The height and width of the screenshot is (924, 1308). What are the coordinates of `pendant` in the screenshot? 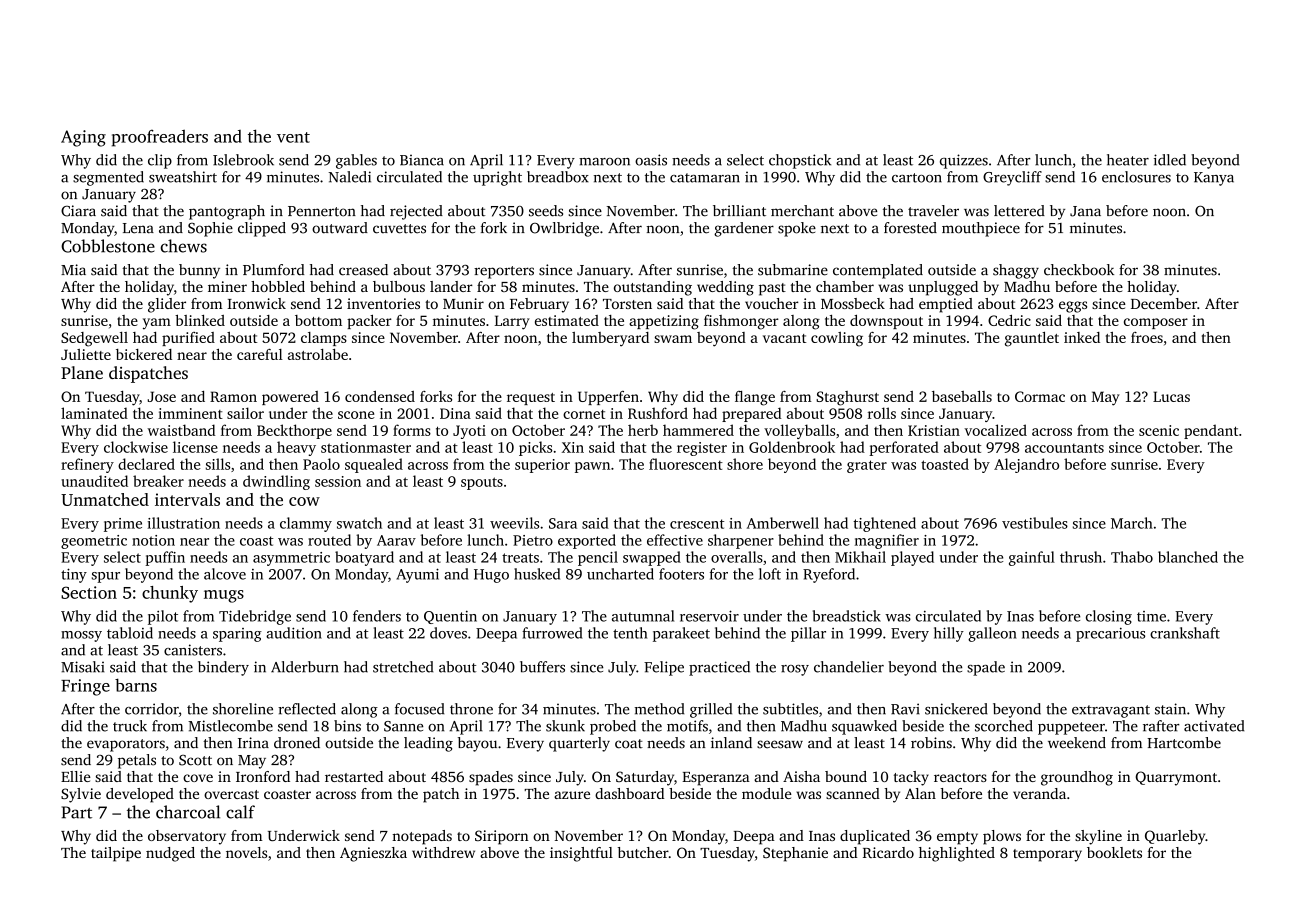 It's located at (1211, 431).
